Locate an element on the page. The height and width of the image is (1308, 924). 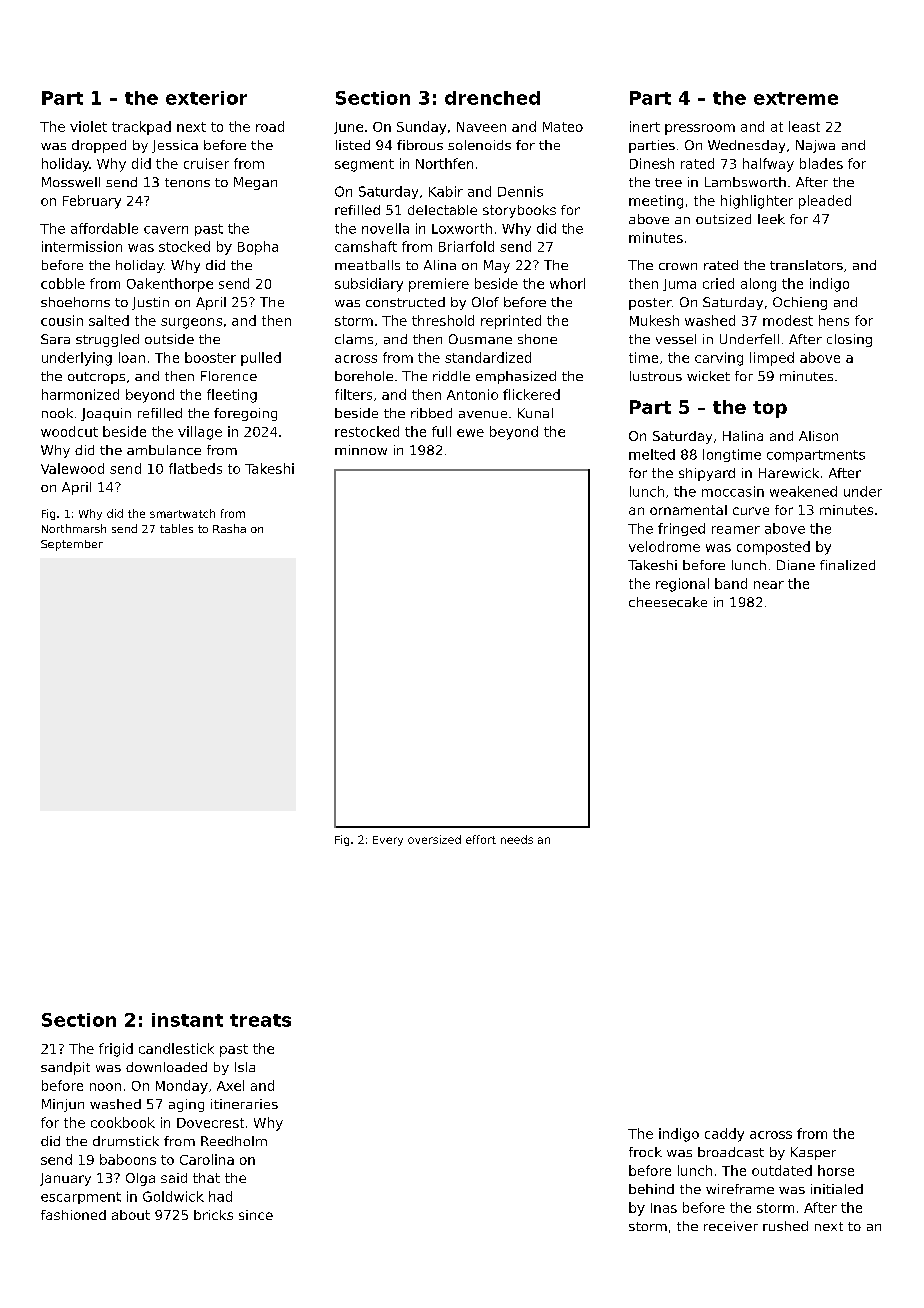
September is located at coordinates (72, 545).
